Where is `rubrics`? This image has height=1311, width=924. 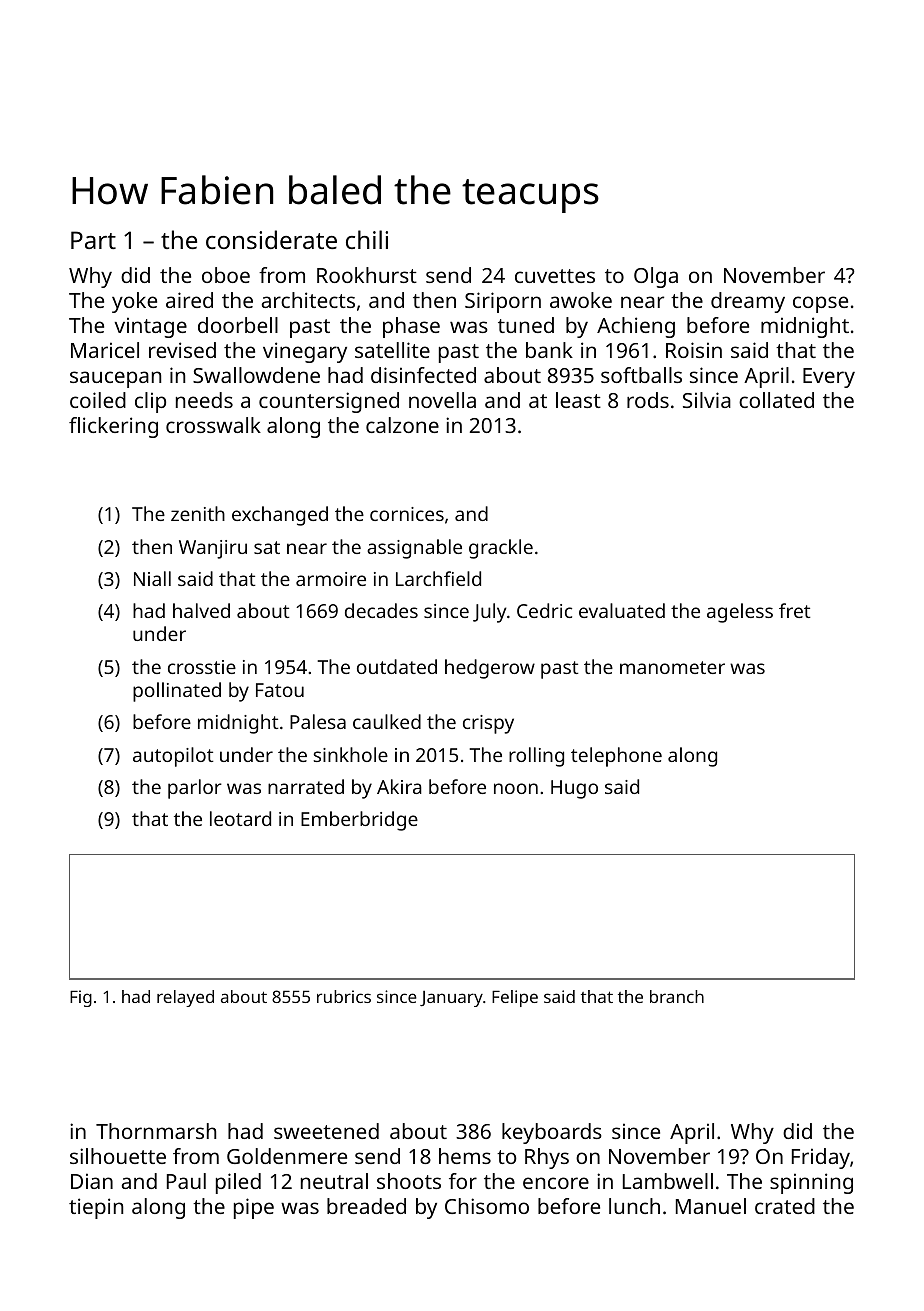 rubrics is located at coordinates (344, 996).
